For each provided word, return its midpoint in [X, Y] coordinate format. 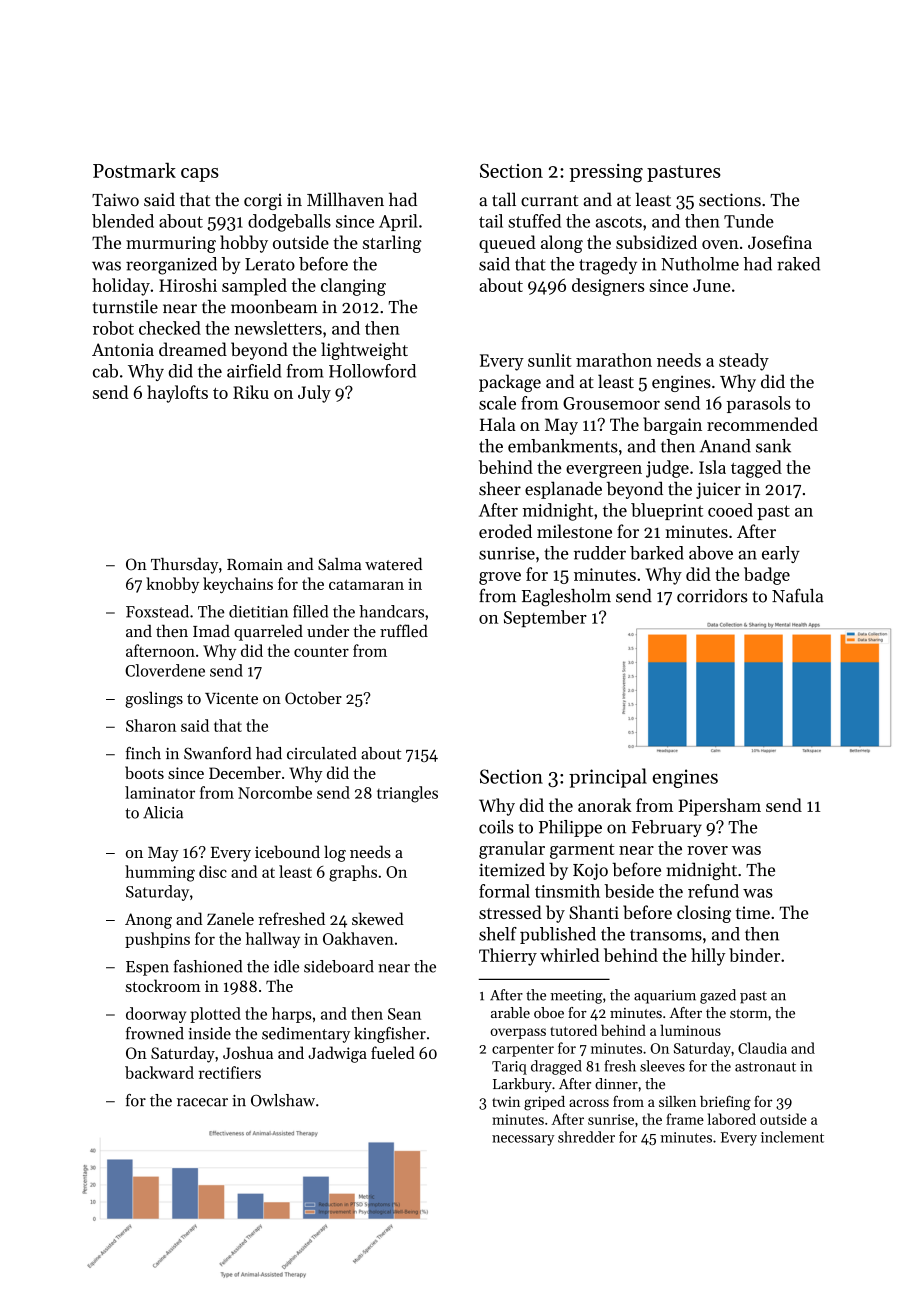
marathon [614, 360]
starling [392, 244]
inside [209, 1033]
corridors [712, 596]
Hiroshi [188, 285]
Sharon [151, 725]
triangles [407, 794]
